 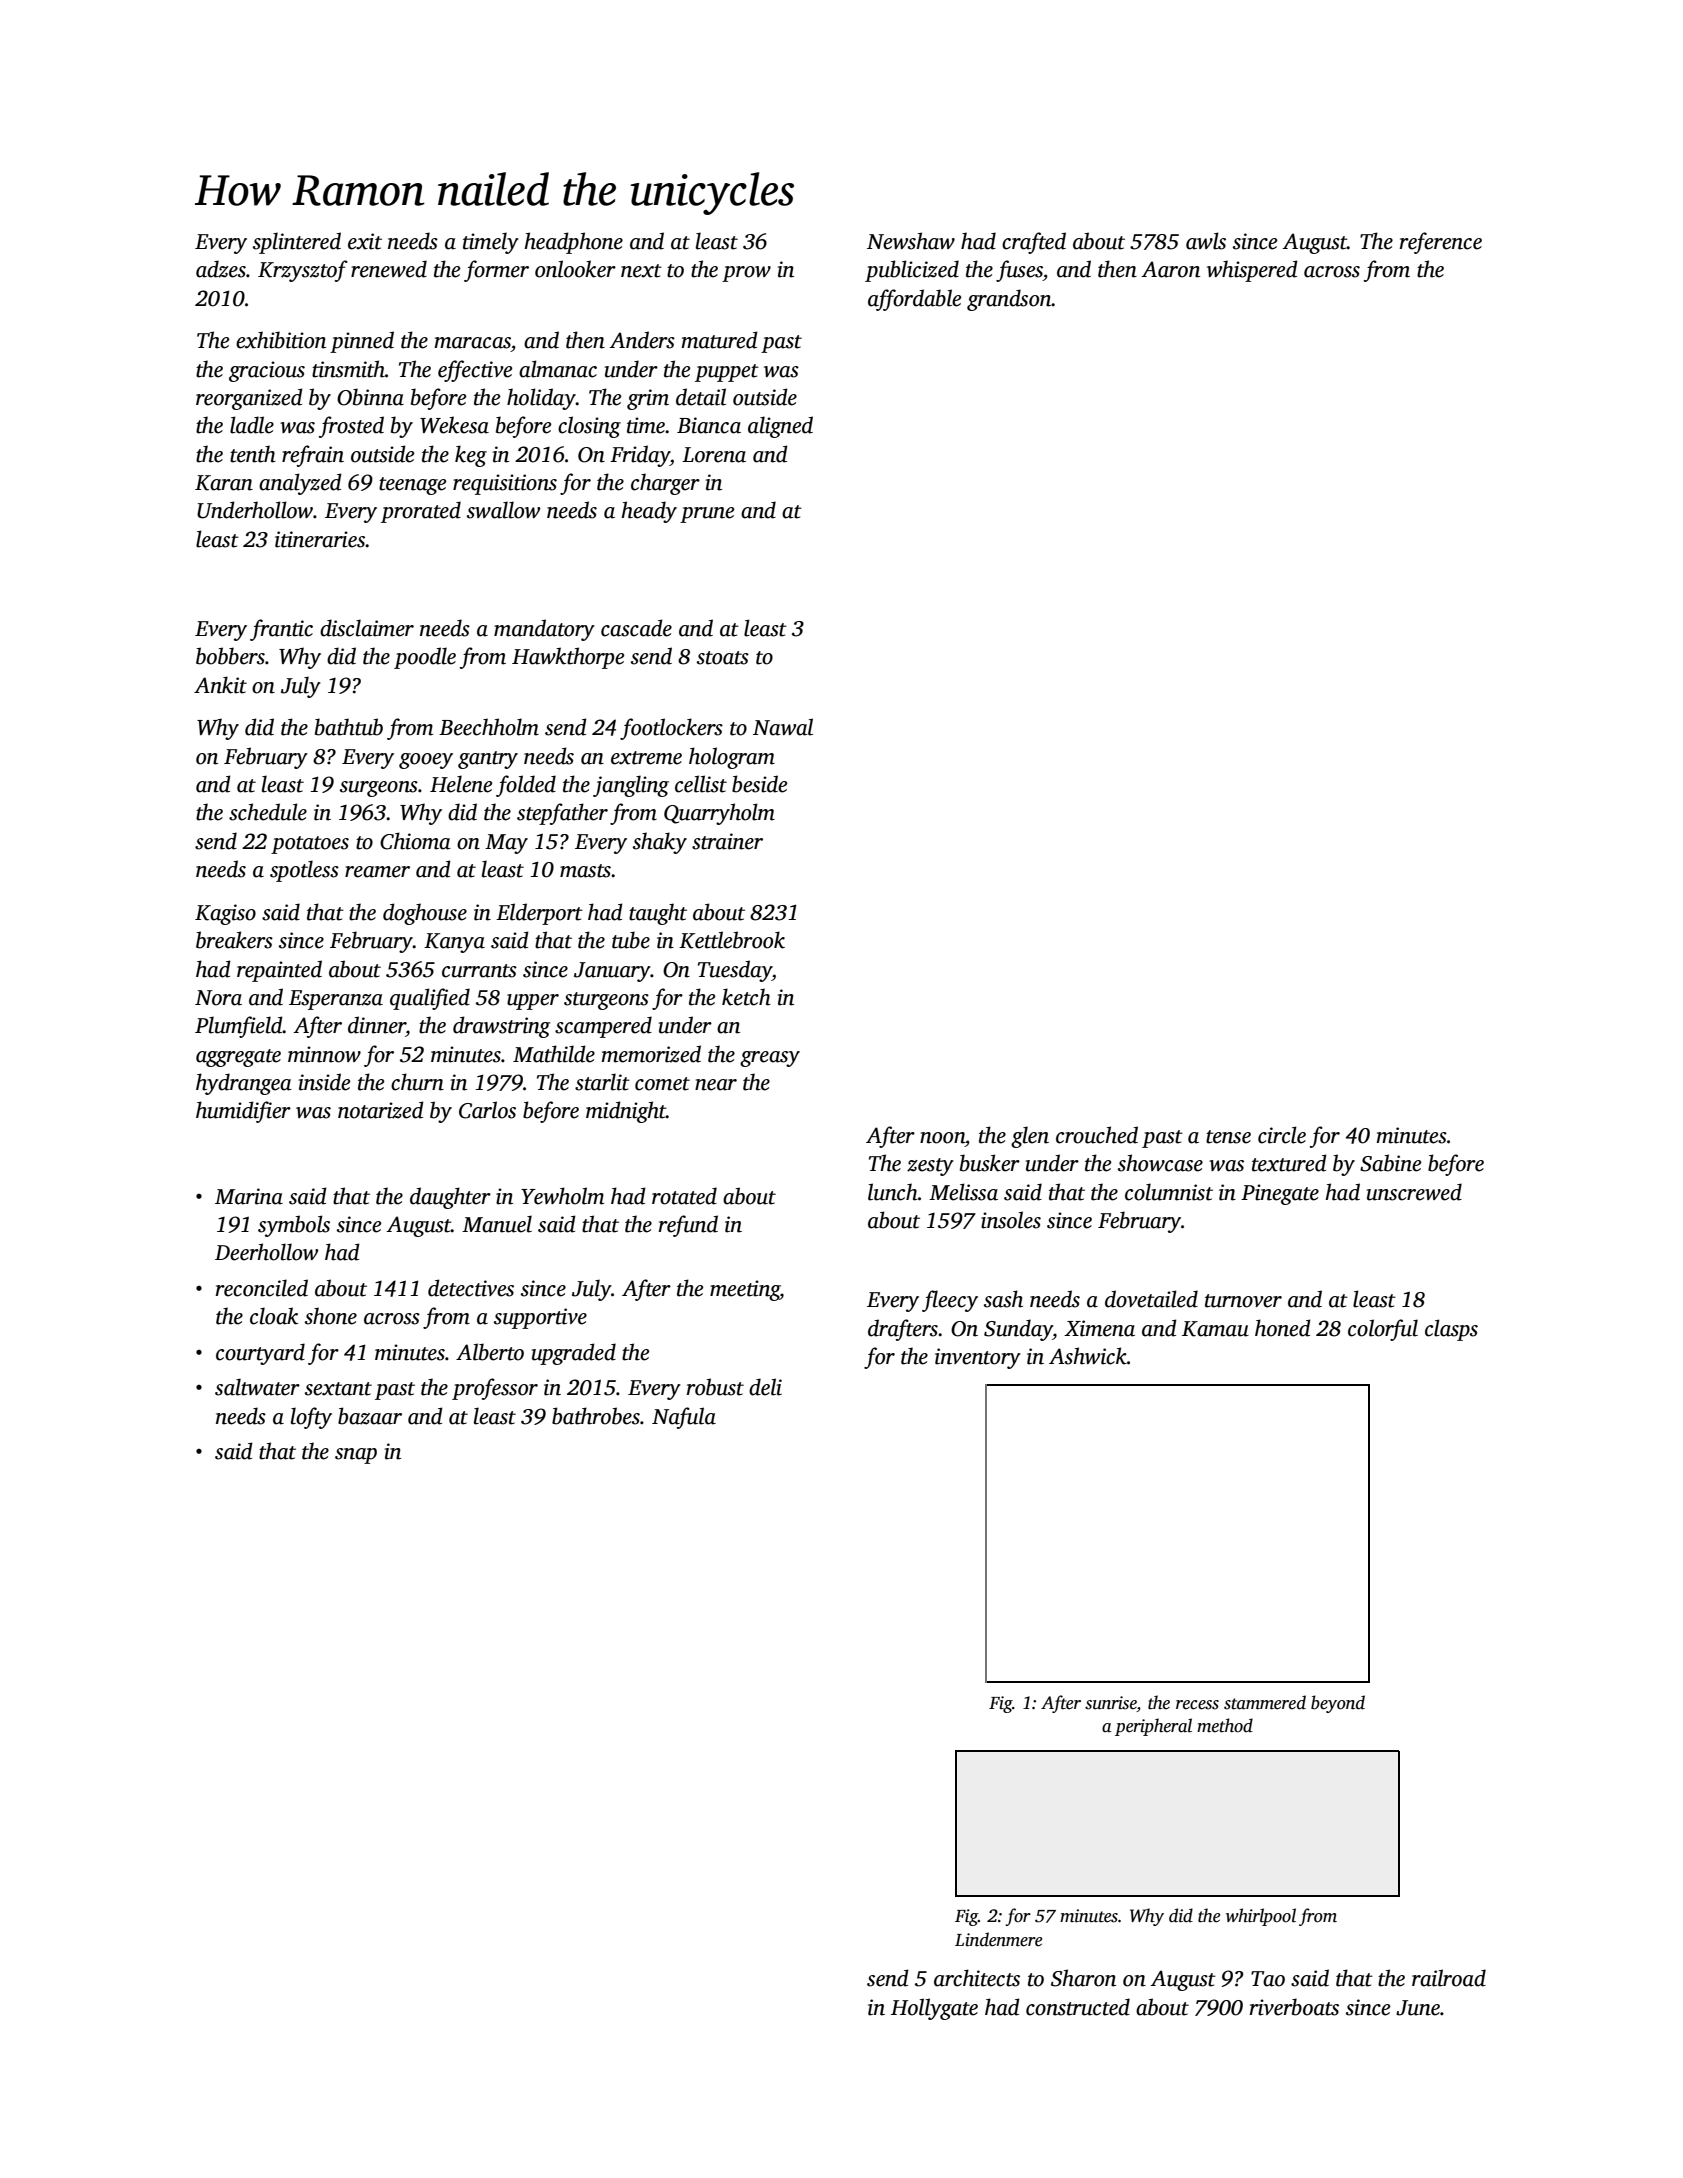 What do you see at coordinates (1441, 243) in the document?
I see `reference` at bounding box center [1441, 243].
